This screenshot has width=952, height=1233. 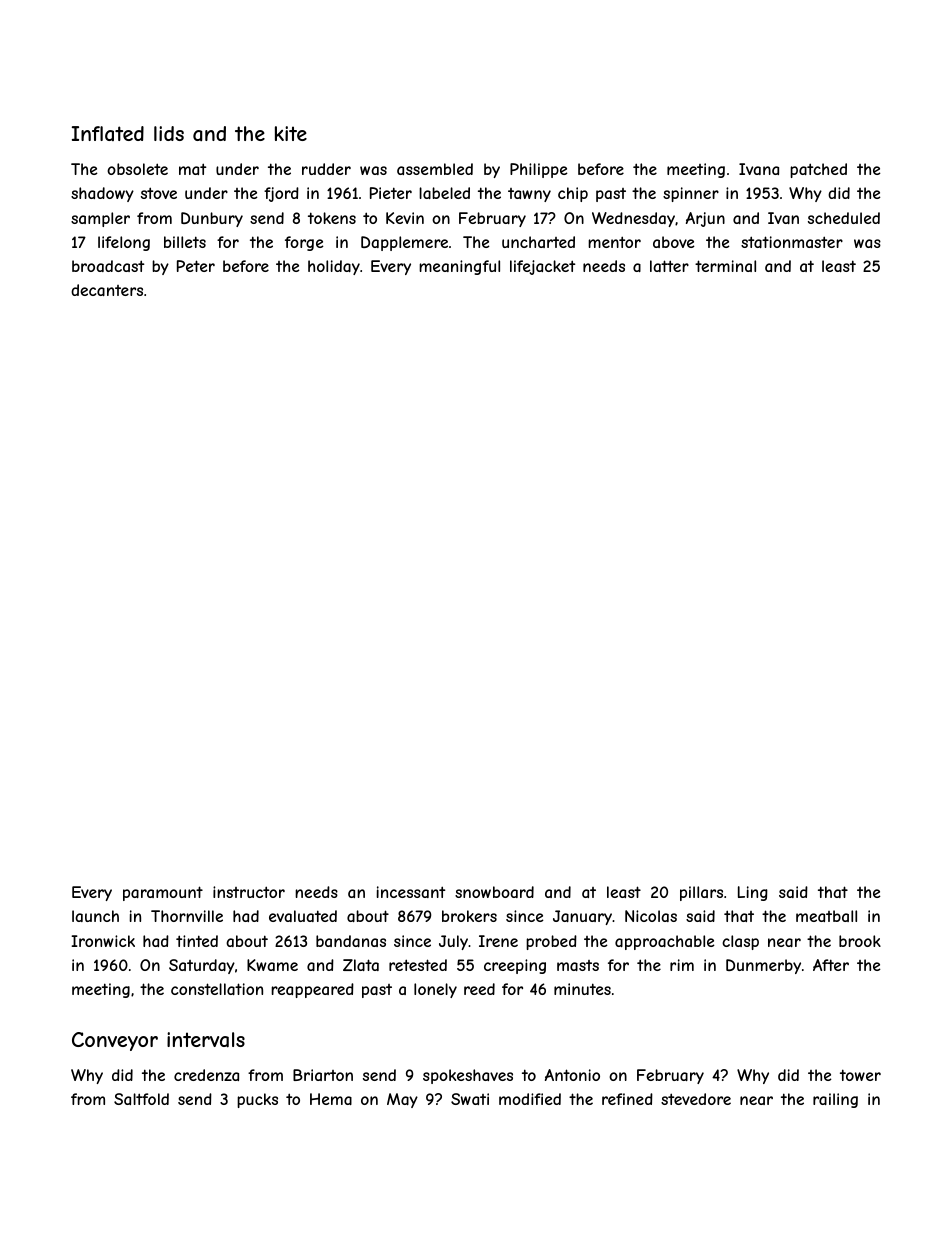 What do you see at coordinates (163, 893) in the screenshot?
I see `paramount` at bounding box center [163, 893].
